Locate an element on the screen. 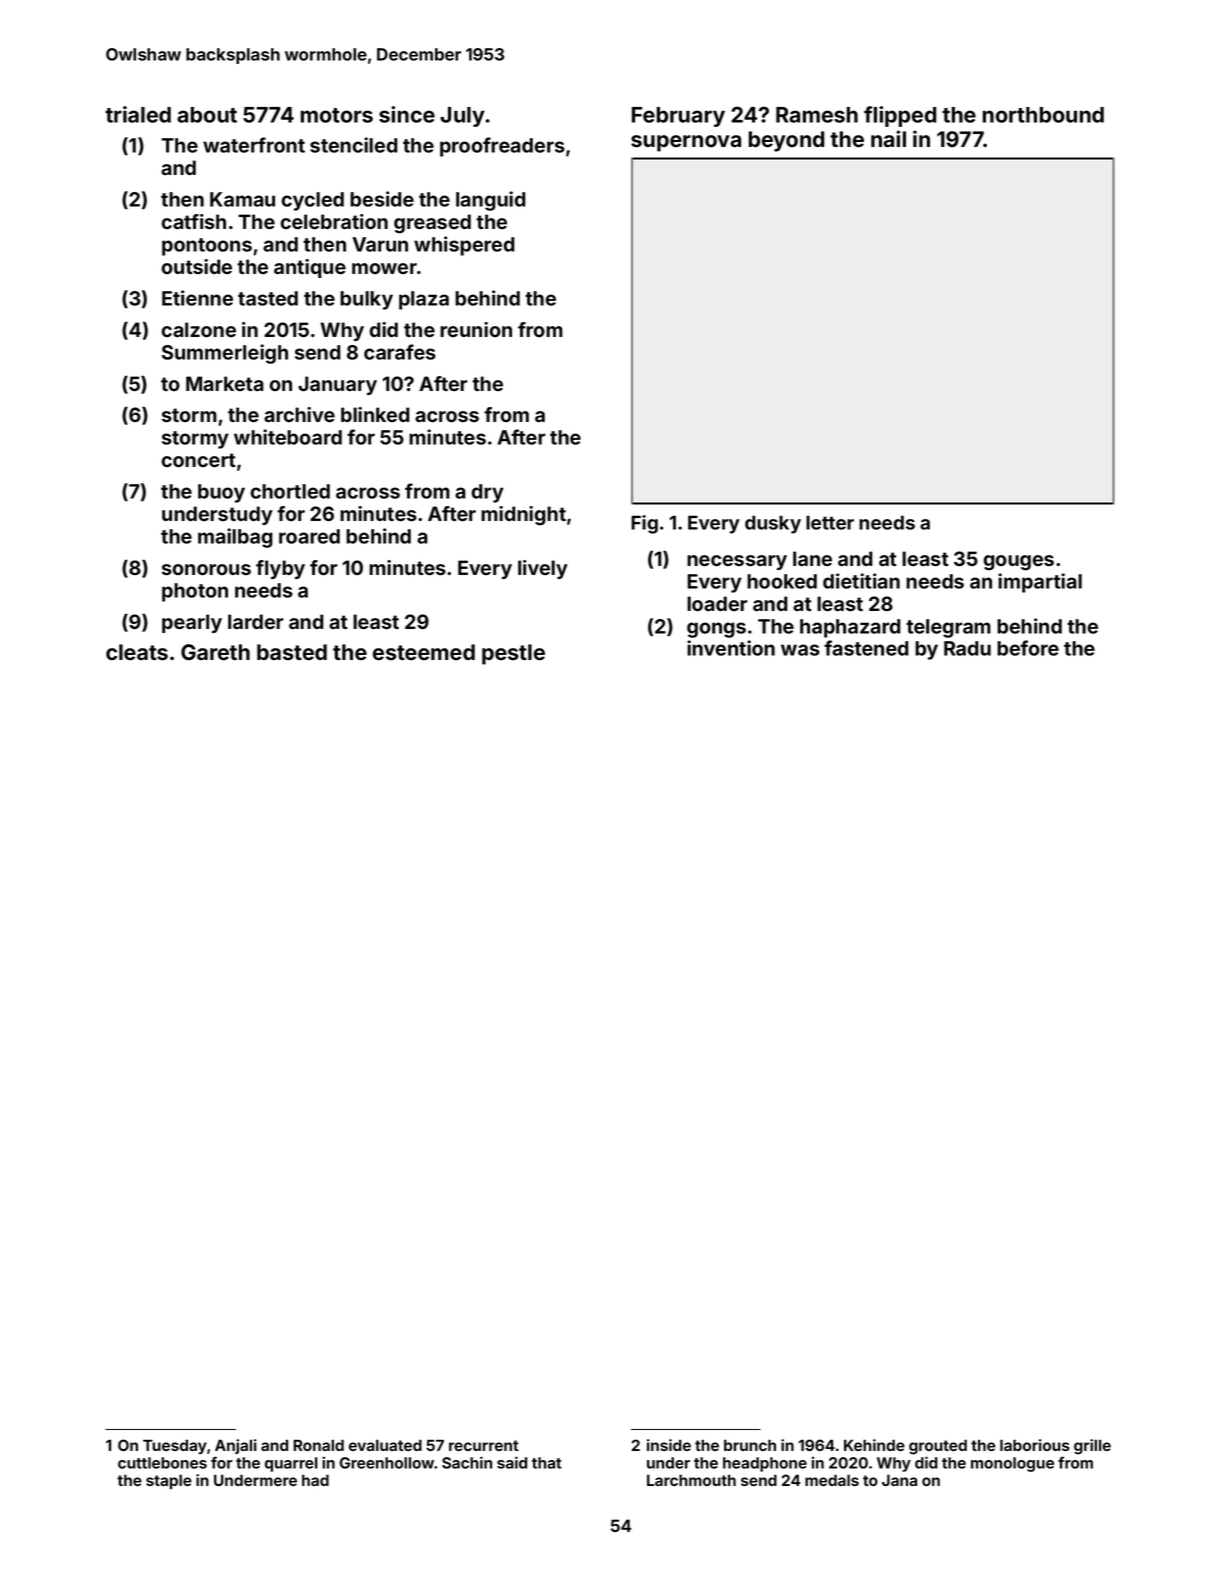  letter is located at coordinates (830, 522).
